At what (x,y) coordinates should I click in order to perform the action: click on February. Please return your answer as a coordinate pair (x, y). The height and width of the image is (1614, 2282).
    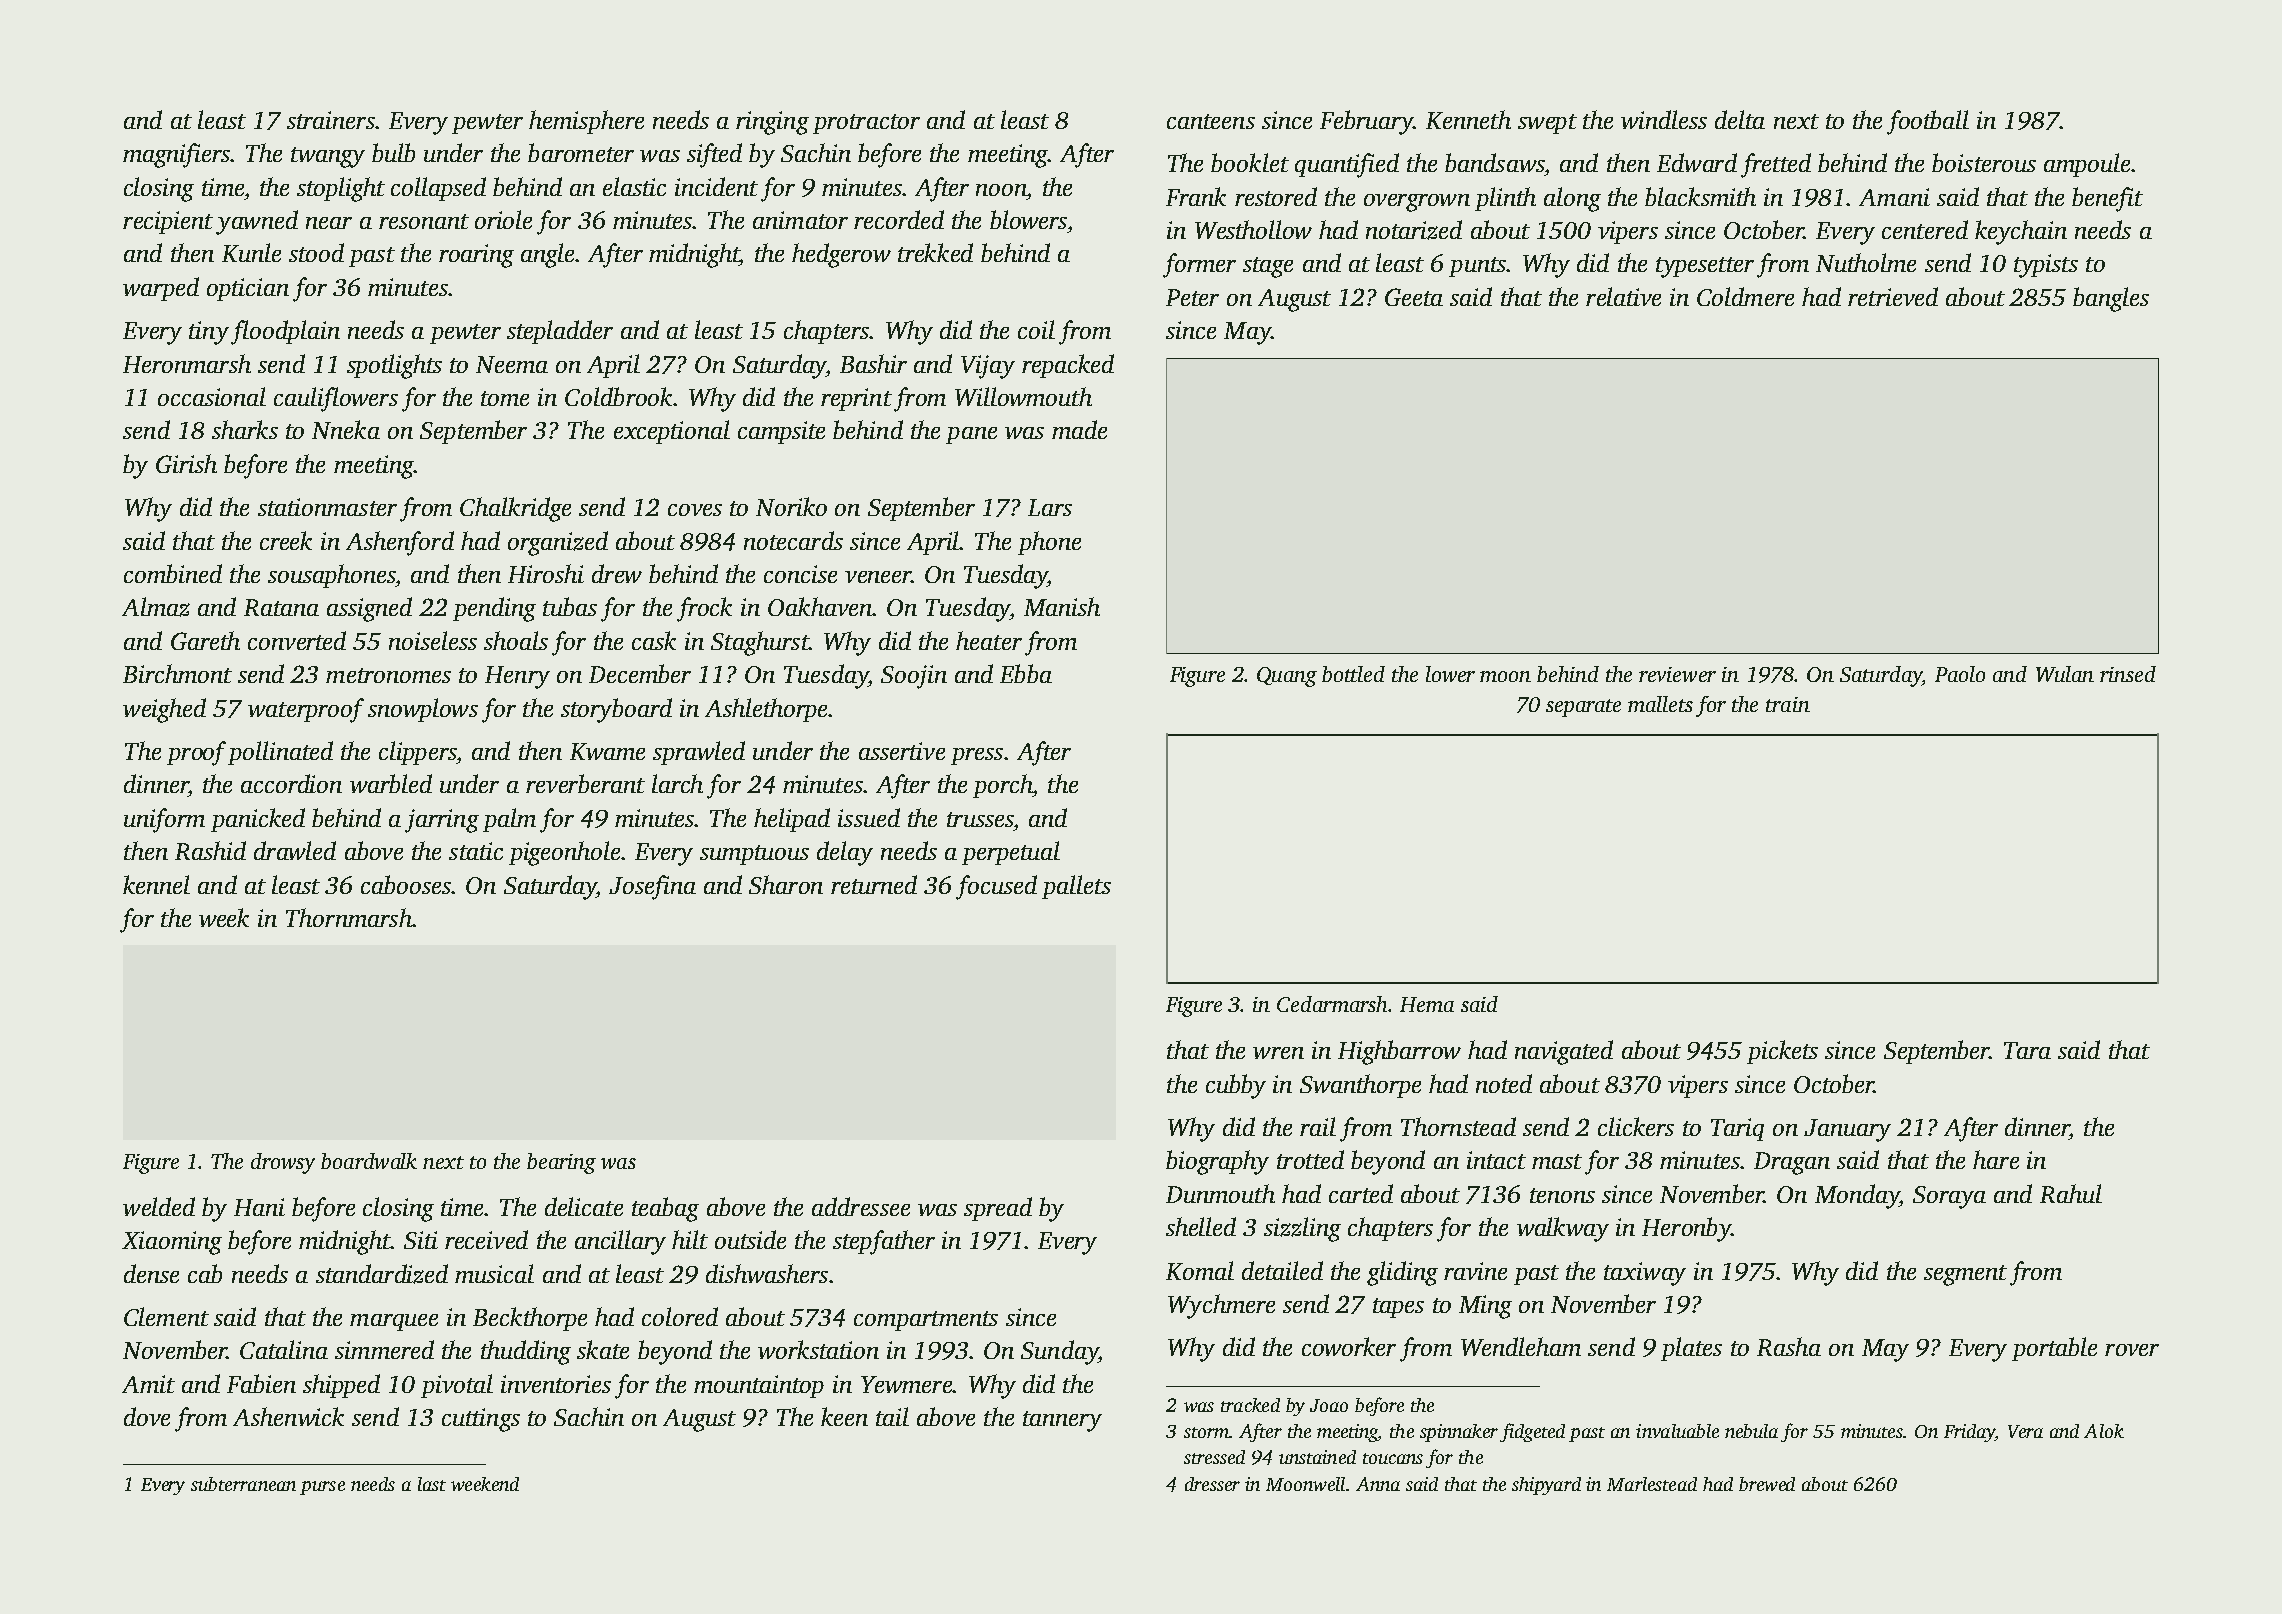
    Looking at the image, I should click on (1366, 122).
